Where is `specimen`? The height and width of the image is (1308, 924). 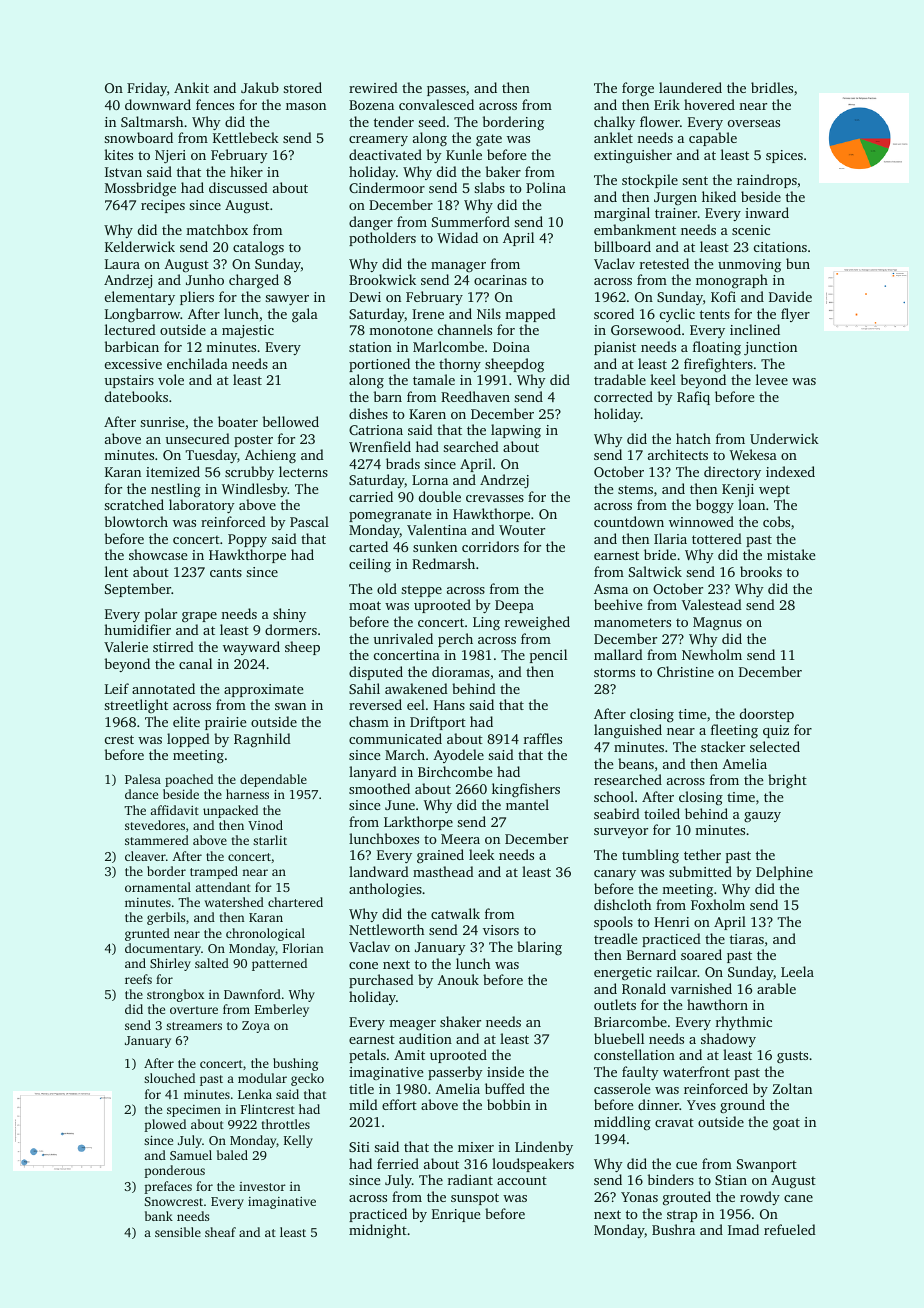
specimen is located at coordinates (194, 1111).
